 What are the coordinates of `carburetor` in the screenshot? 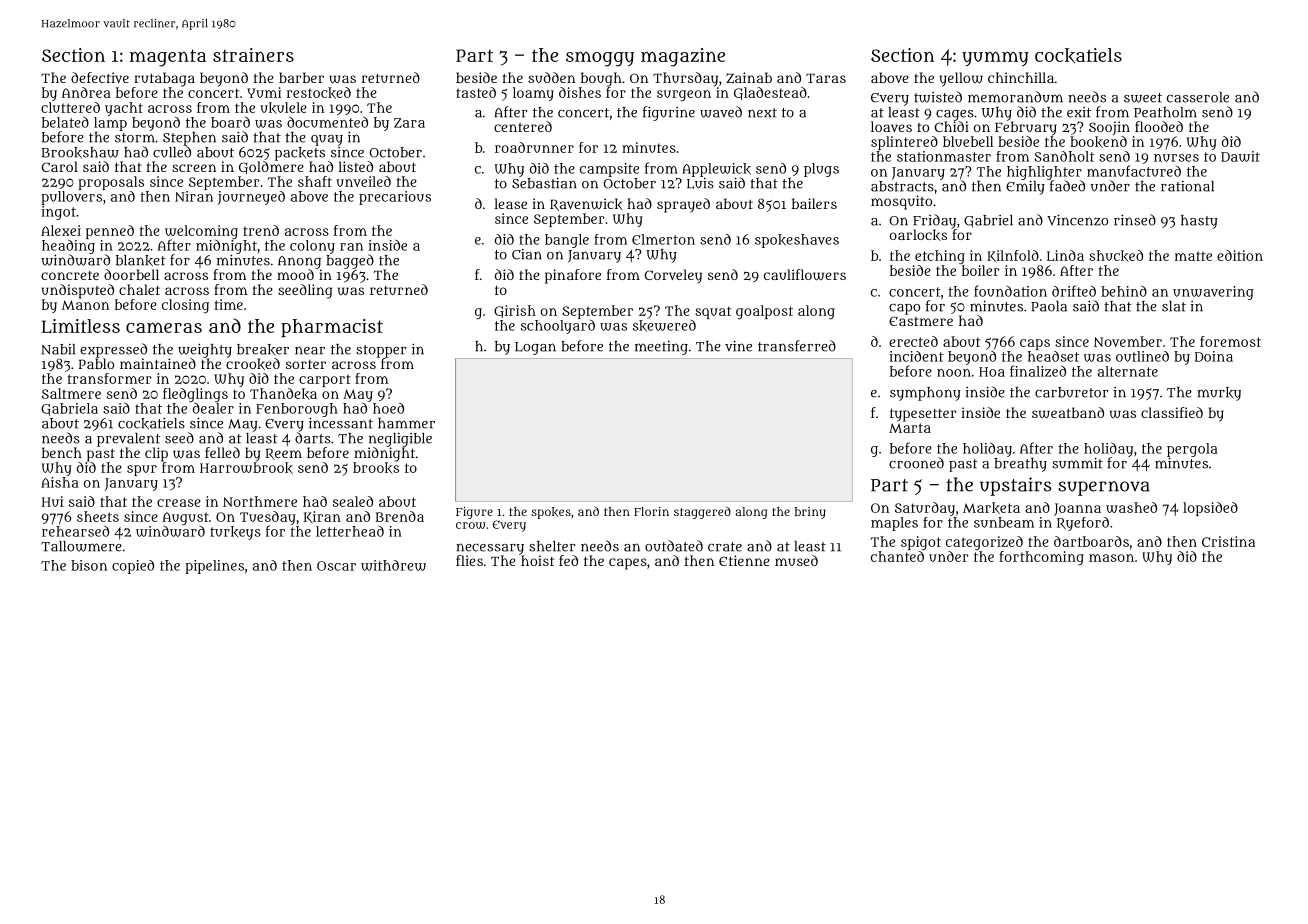 It's located at (1071, 392).
